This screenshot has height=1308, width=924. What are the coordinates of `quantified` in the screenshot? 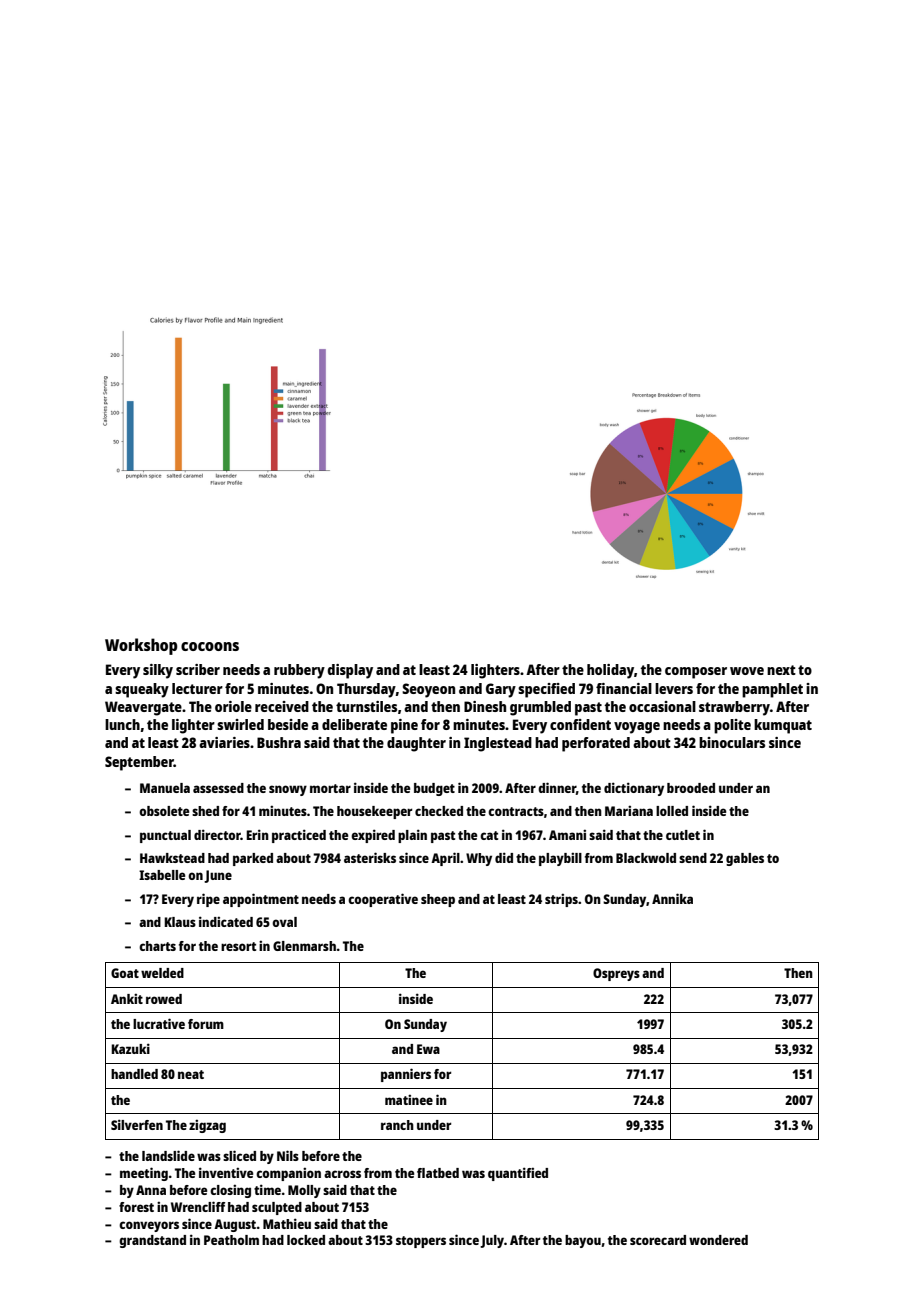 It's located at (518, 1174).
